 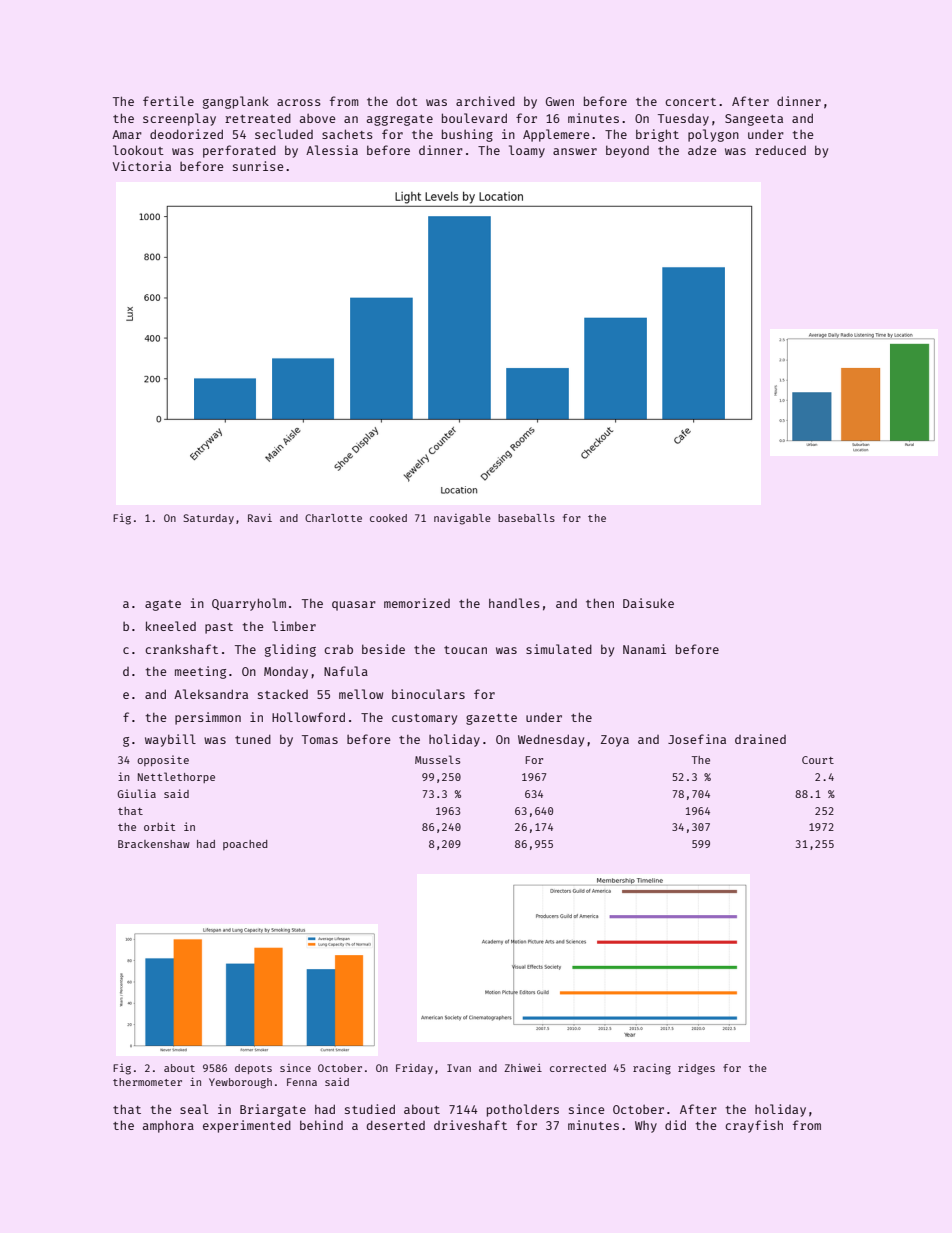 I want to click on Amar, so click(x=127, y=134).
